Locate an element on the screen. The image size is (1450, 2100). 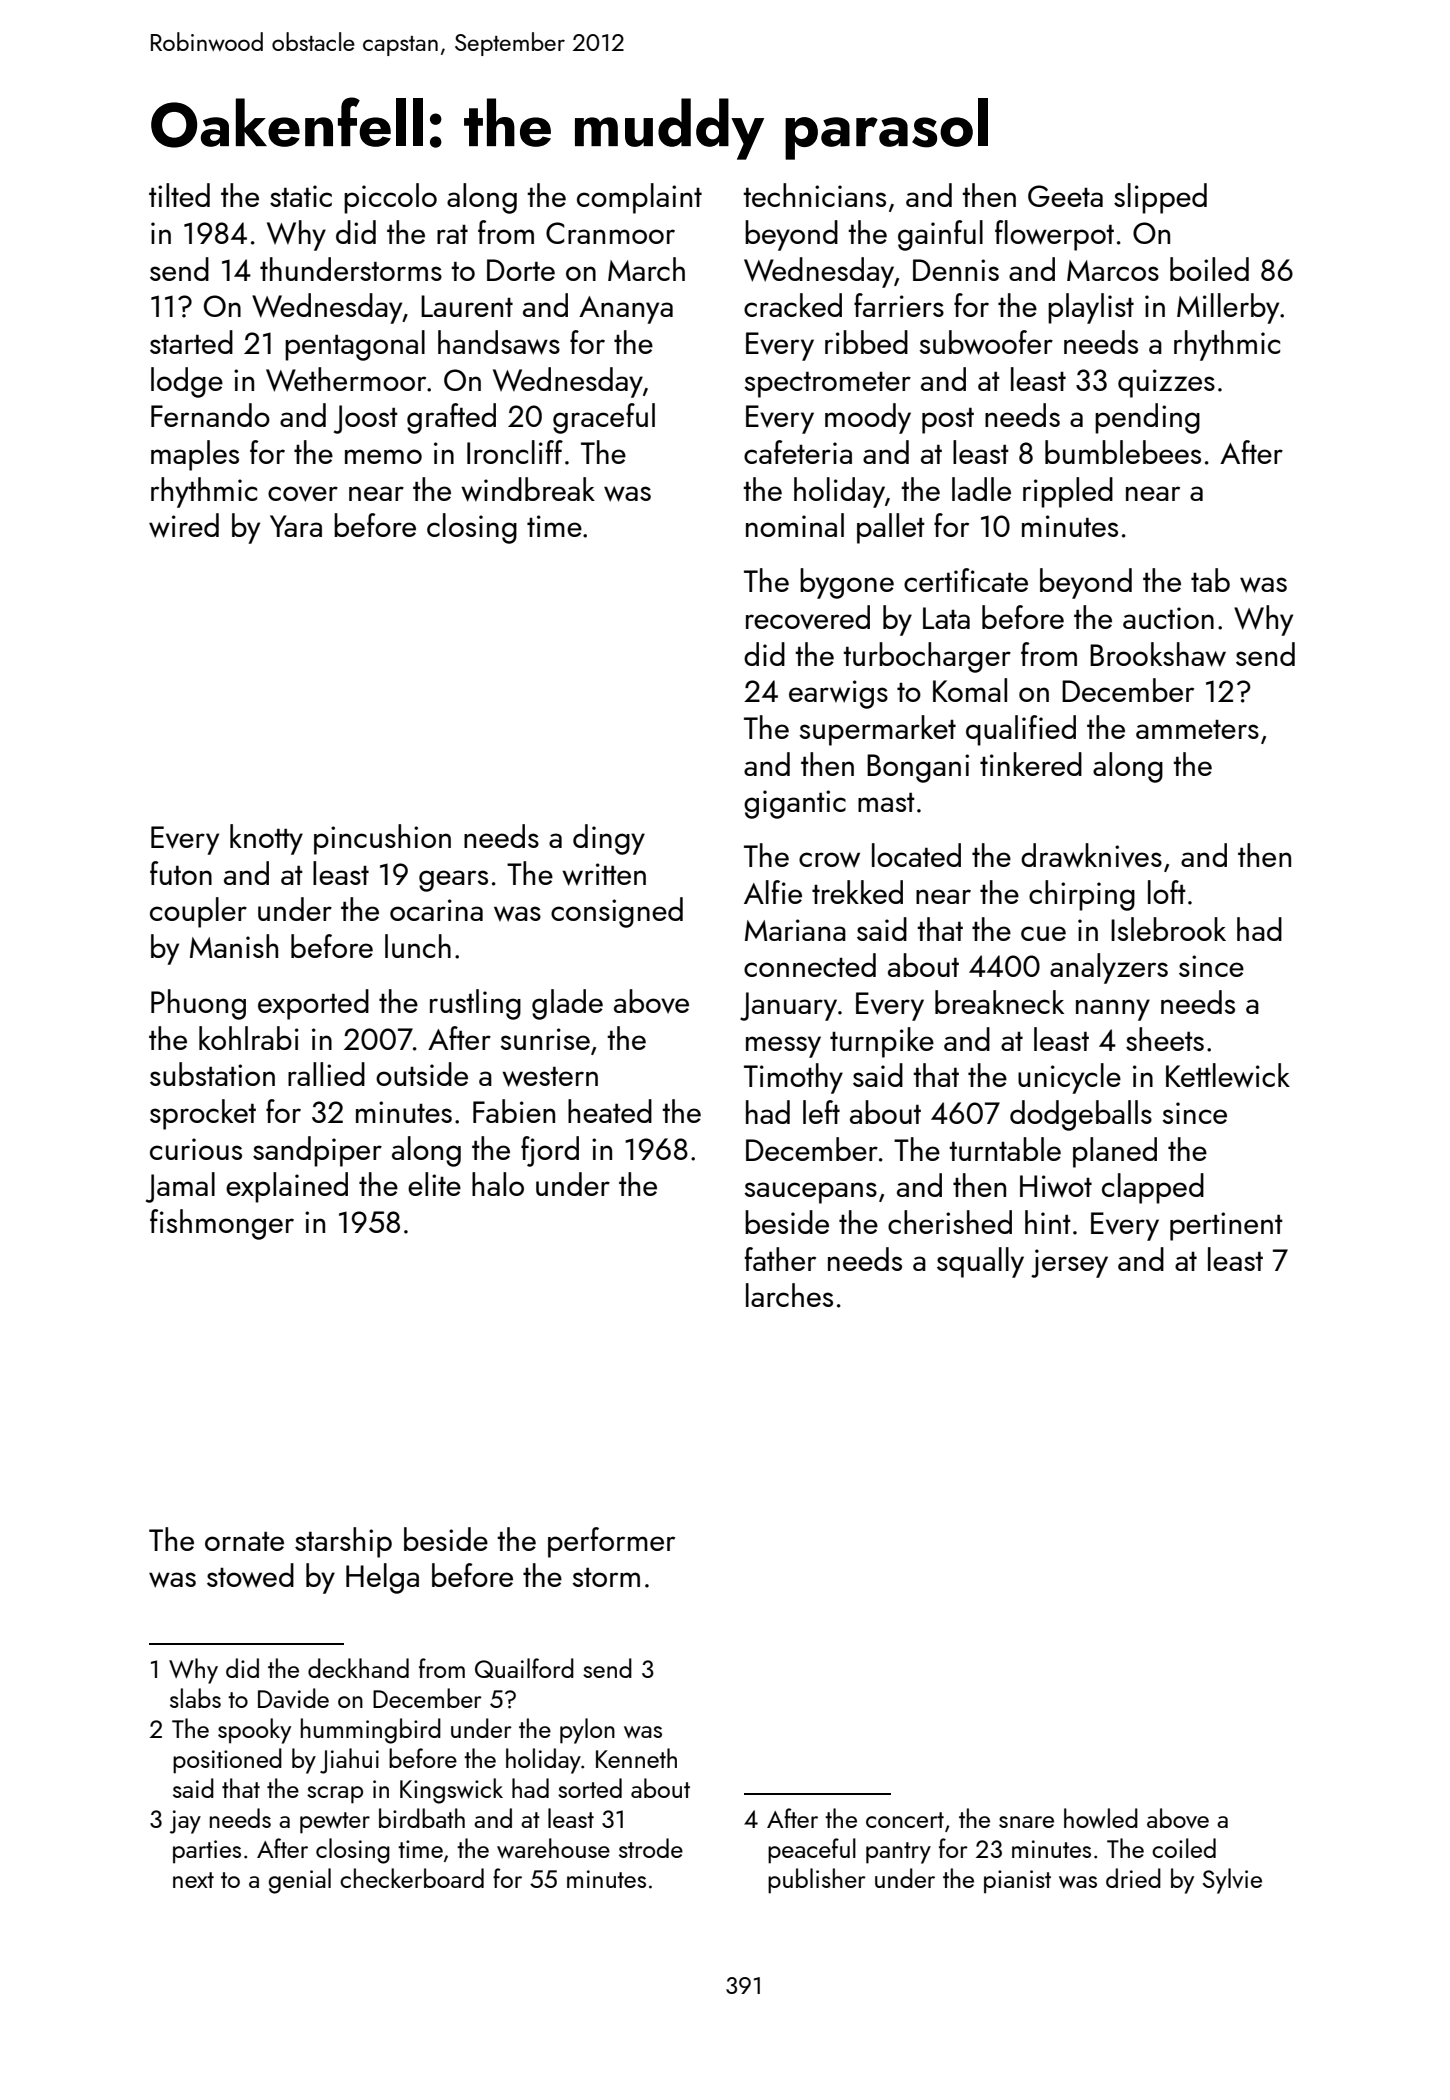
unicycle is located at coordinates (1069, 1078).
